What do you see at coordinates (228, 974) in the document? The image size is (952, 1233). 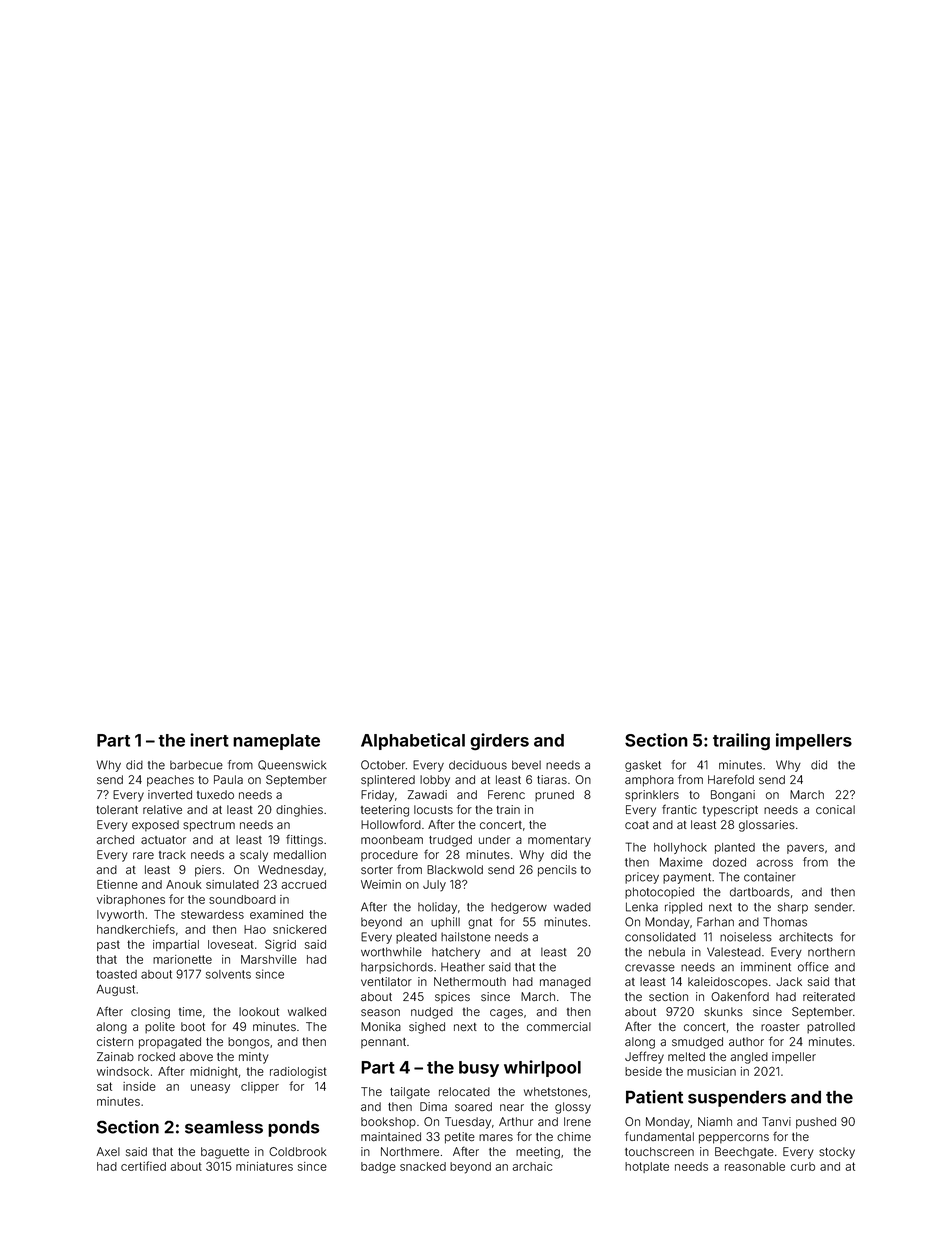 I see `solvents` at bounding box center [228, 974].
